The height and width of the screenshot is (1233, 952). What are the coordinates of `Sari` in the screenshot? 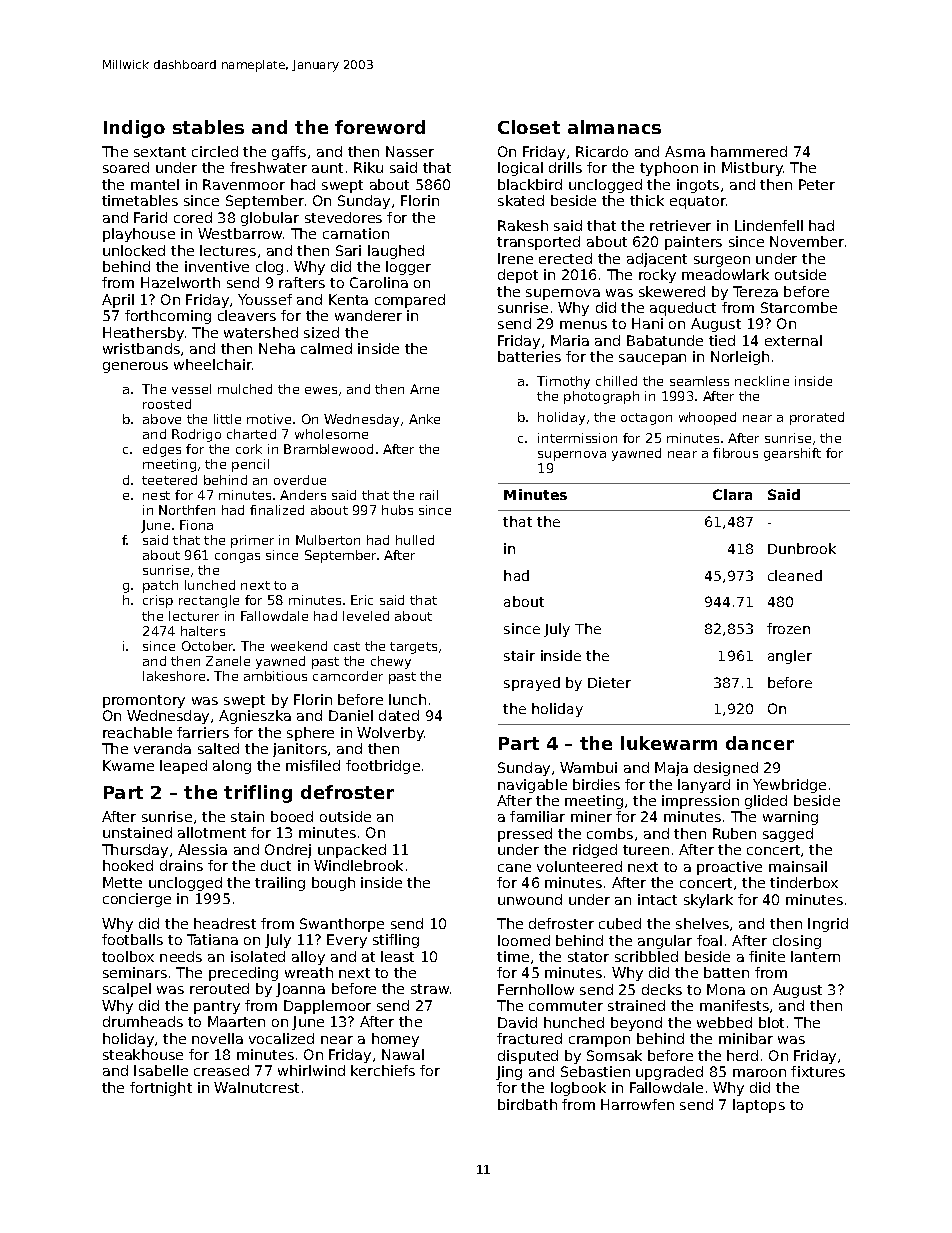 It's located at (348, 250).
